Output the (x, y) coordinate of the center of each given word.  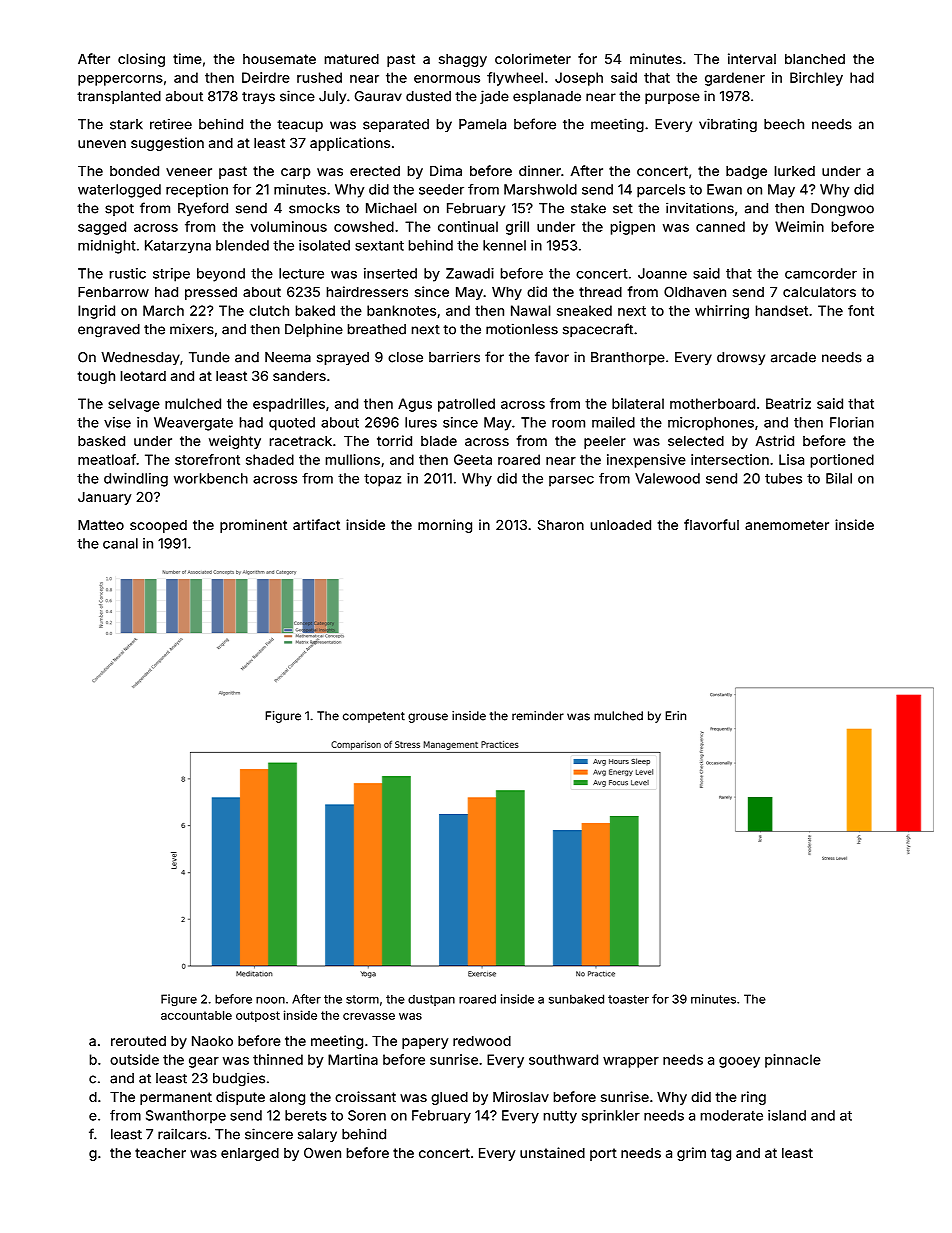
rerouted (138, 1041)
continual (468, 226)
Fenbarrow (113, 292)
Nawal (531, 310)
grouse (428, 718)
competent (374, 717)
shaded (270, 459)
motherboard (712, 403)
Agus (415, 405)
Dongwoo (842, 210)
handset (782, 310)
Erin (675, 716)
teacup (300, 126)
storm (362, 999)
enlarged (250, 1154)
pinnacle (793, 1061)
